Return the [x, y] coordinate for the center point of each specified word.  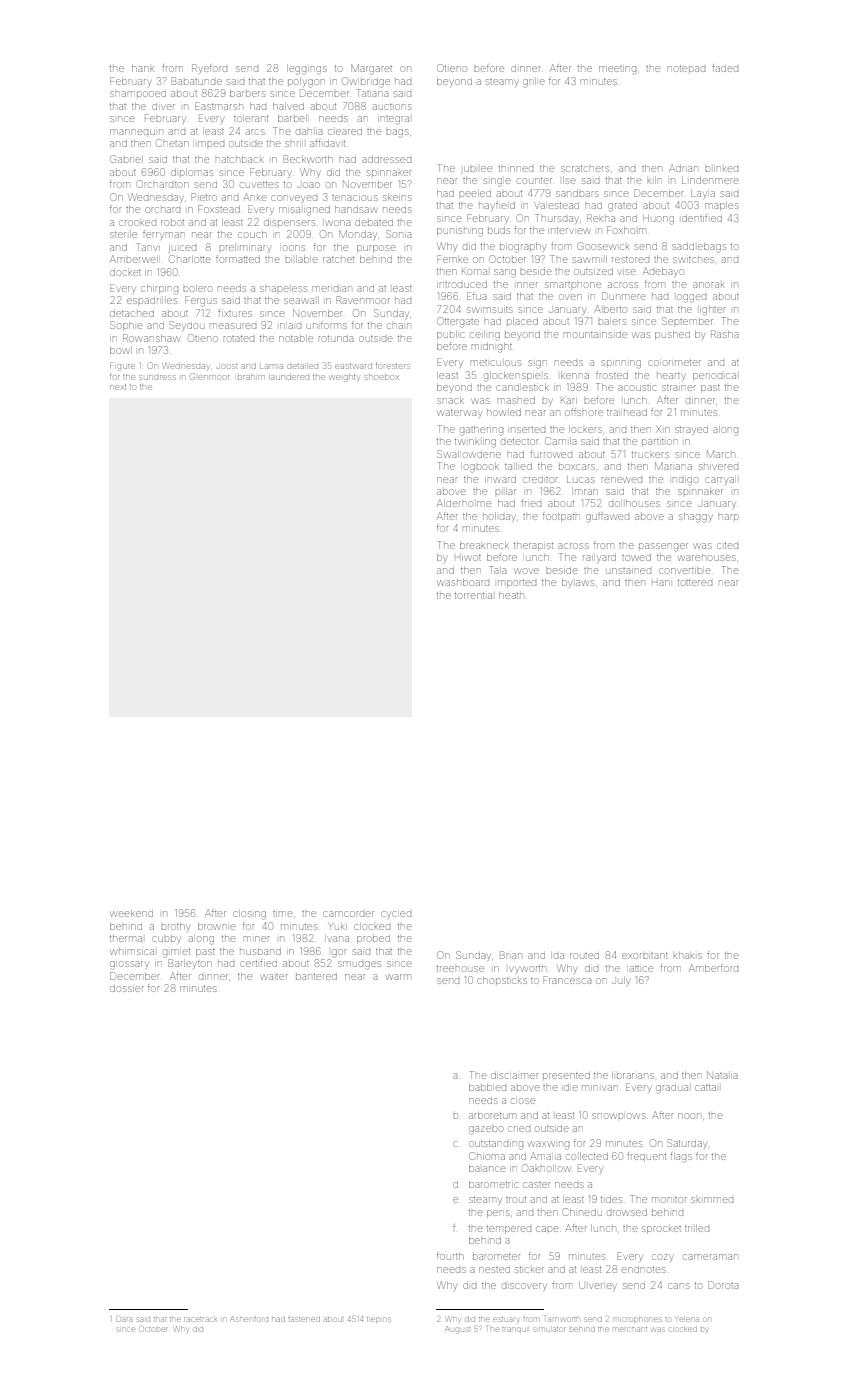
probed [373, 940]
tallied [518, 466]
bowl [121, 350]
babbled [487, 1087]
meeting [617, 70]
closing [250, 915]
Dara [124, 1319]
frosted [612, 375]
